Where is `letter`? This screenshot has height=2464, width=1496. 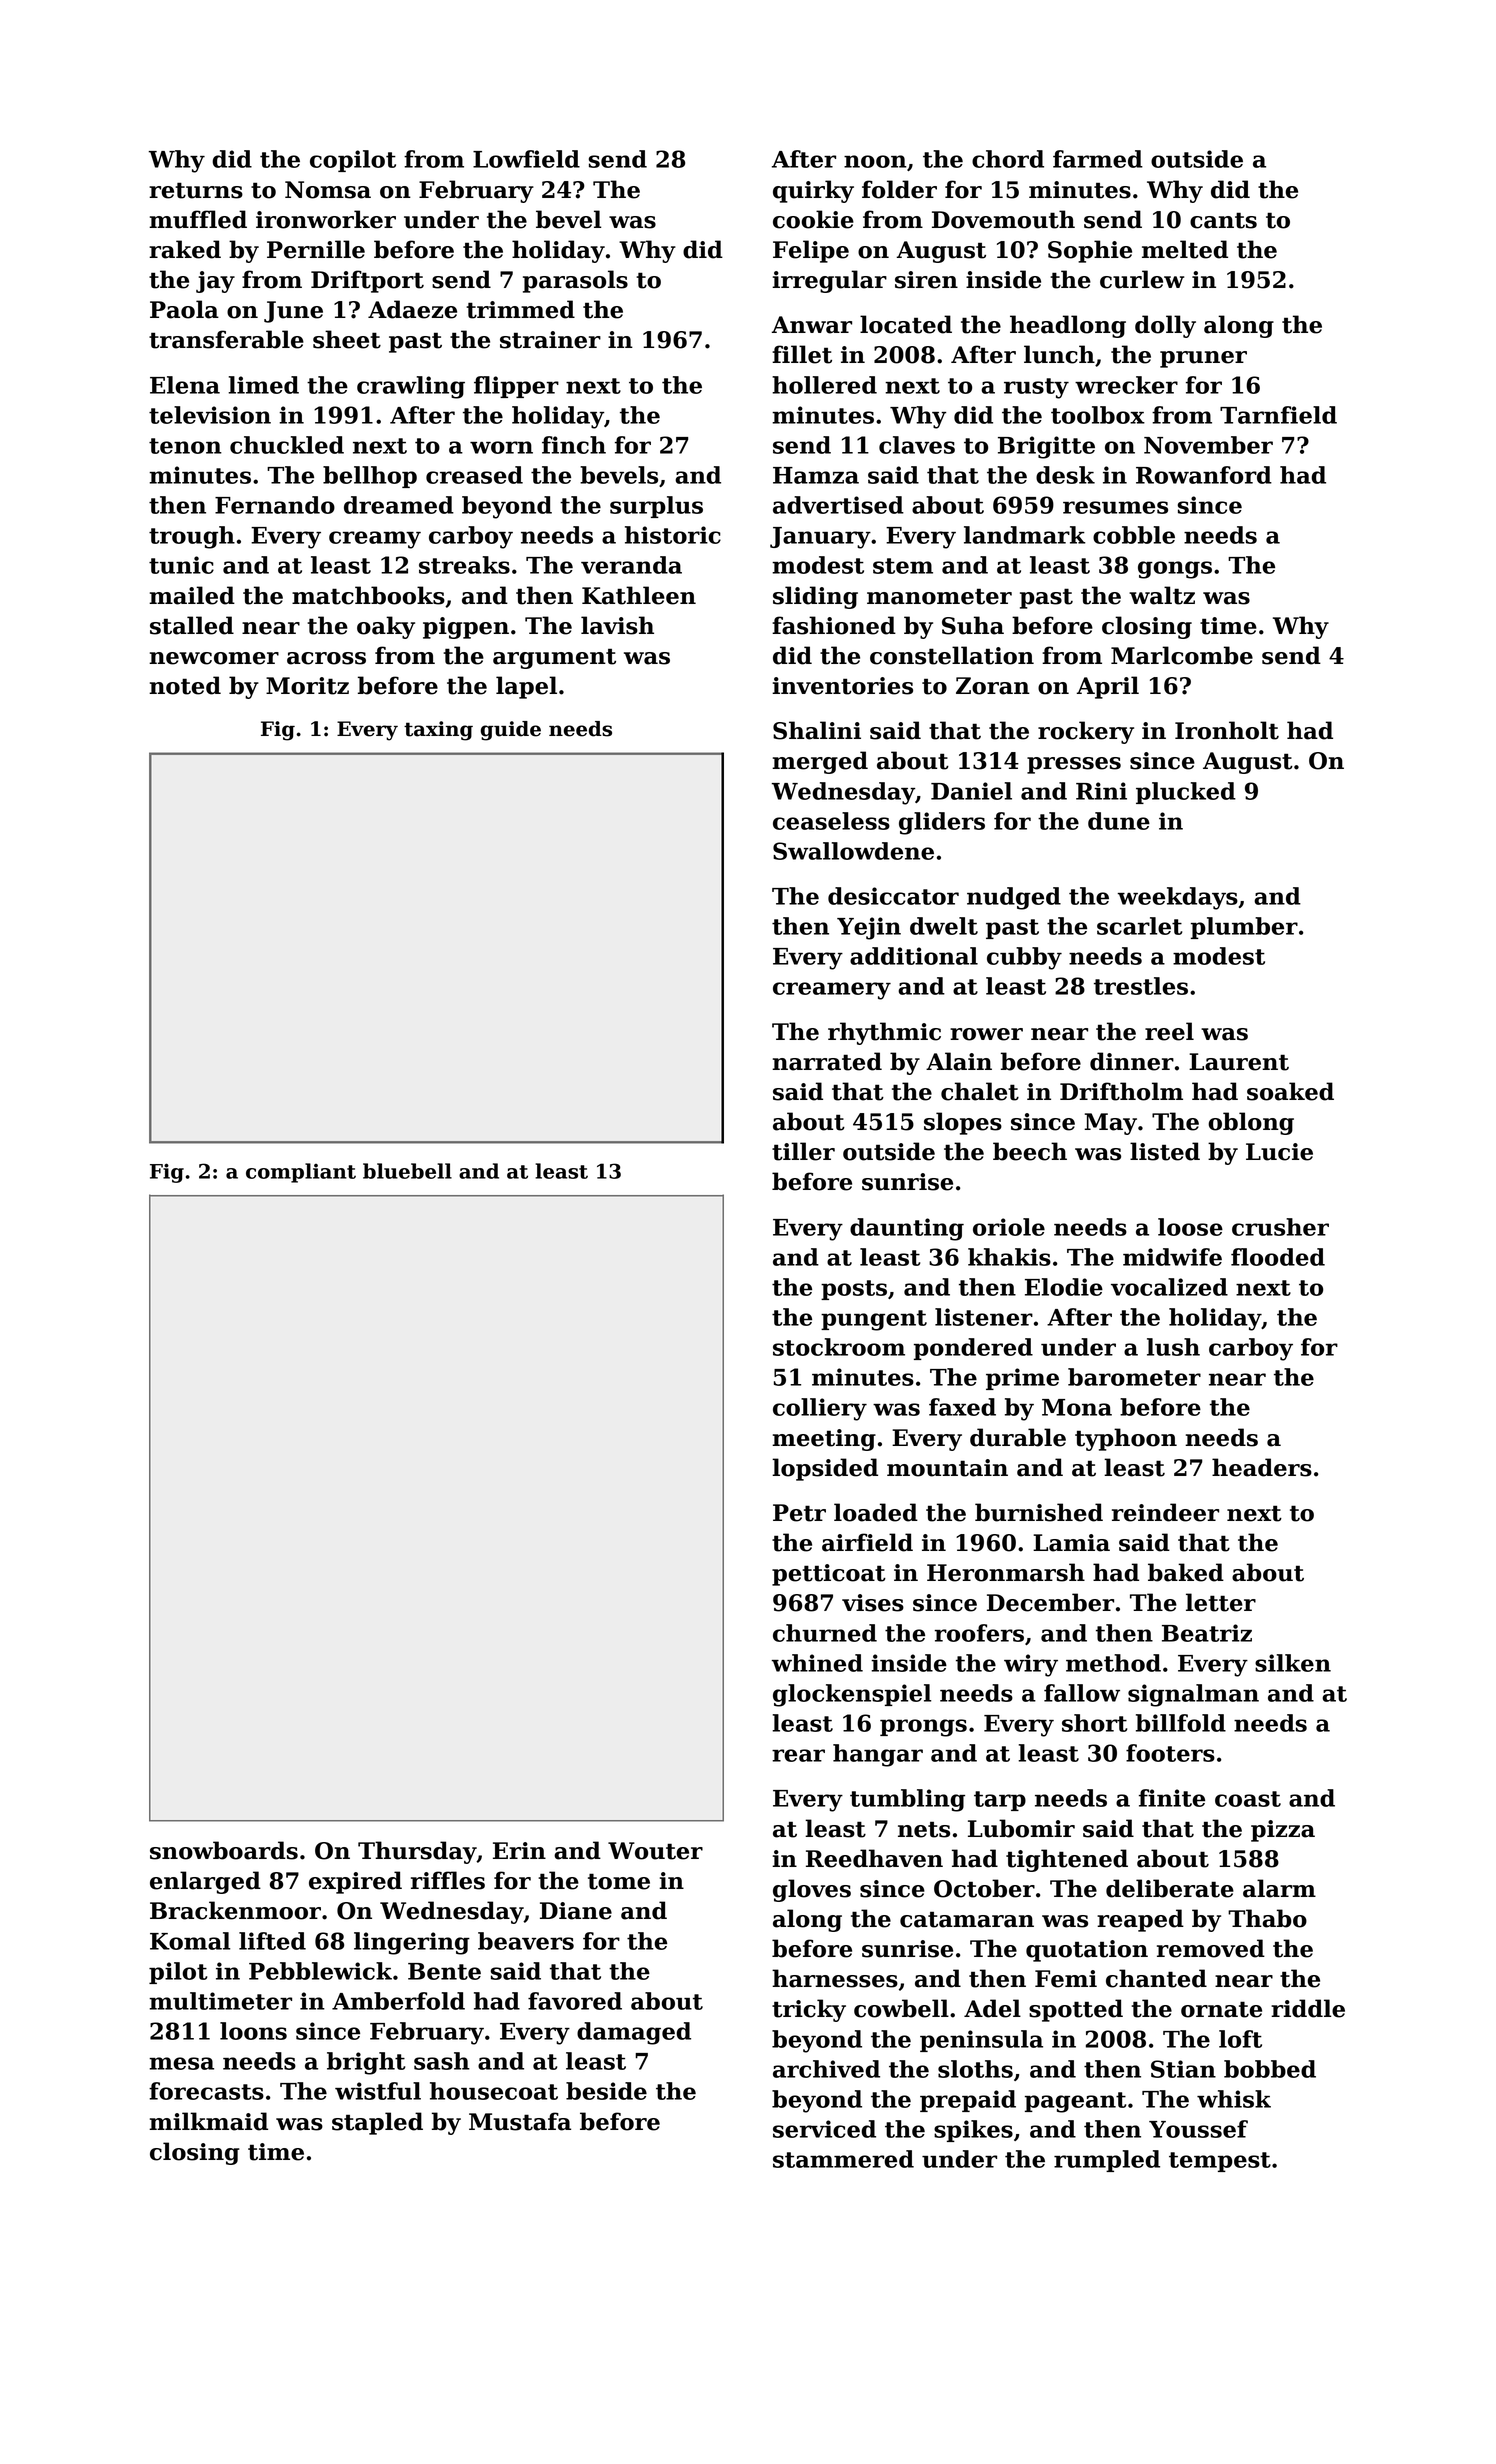 letter is located at coordinates (1221, 1602).
